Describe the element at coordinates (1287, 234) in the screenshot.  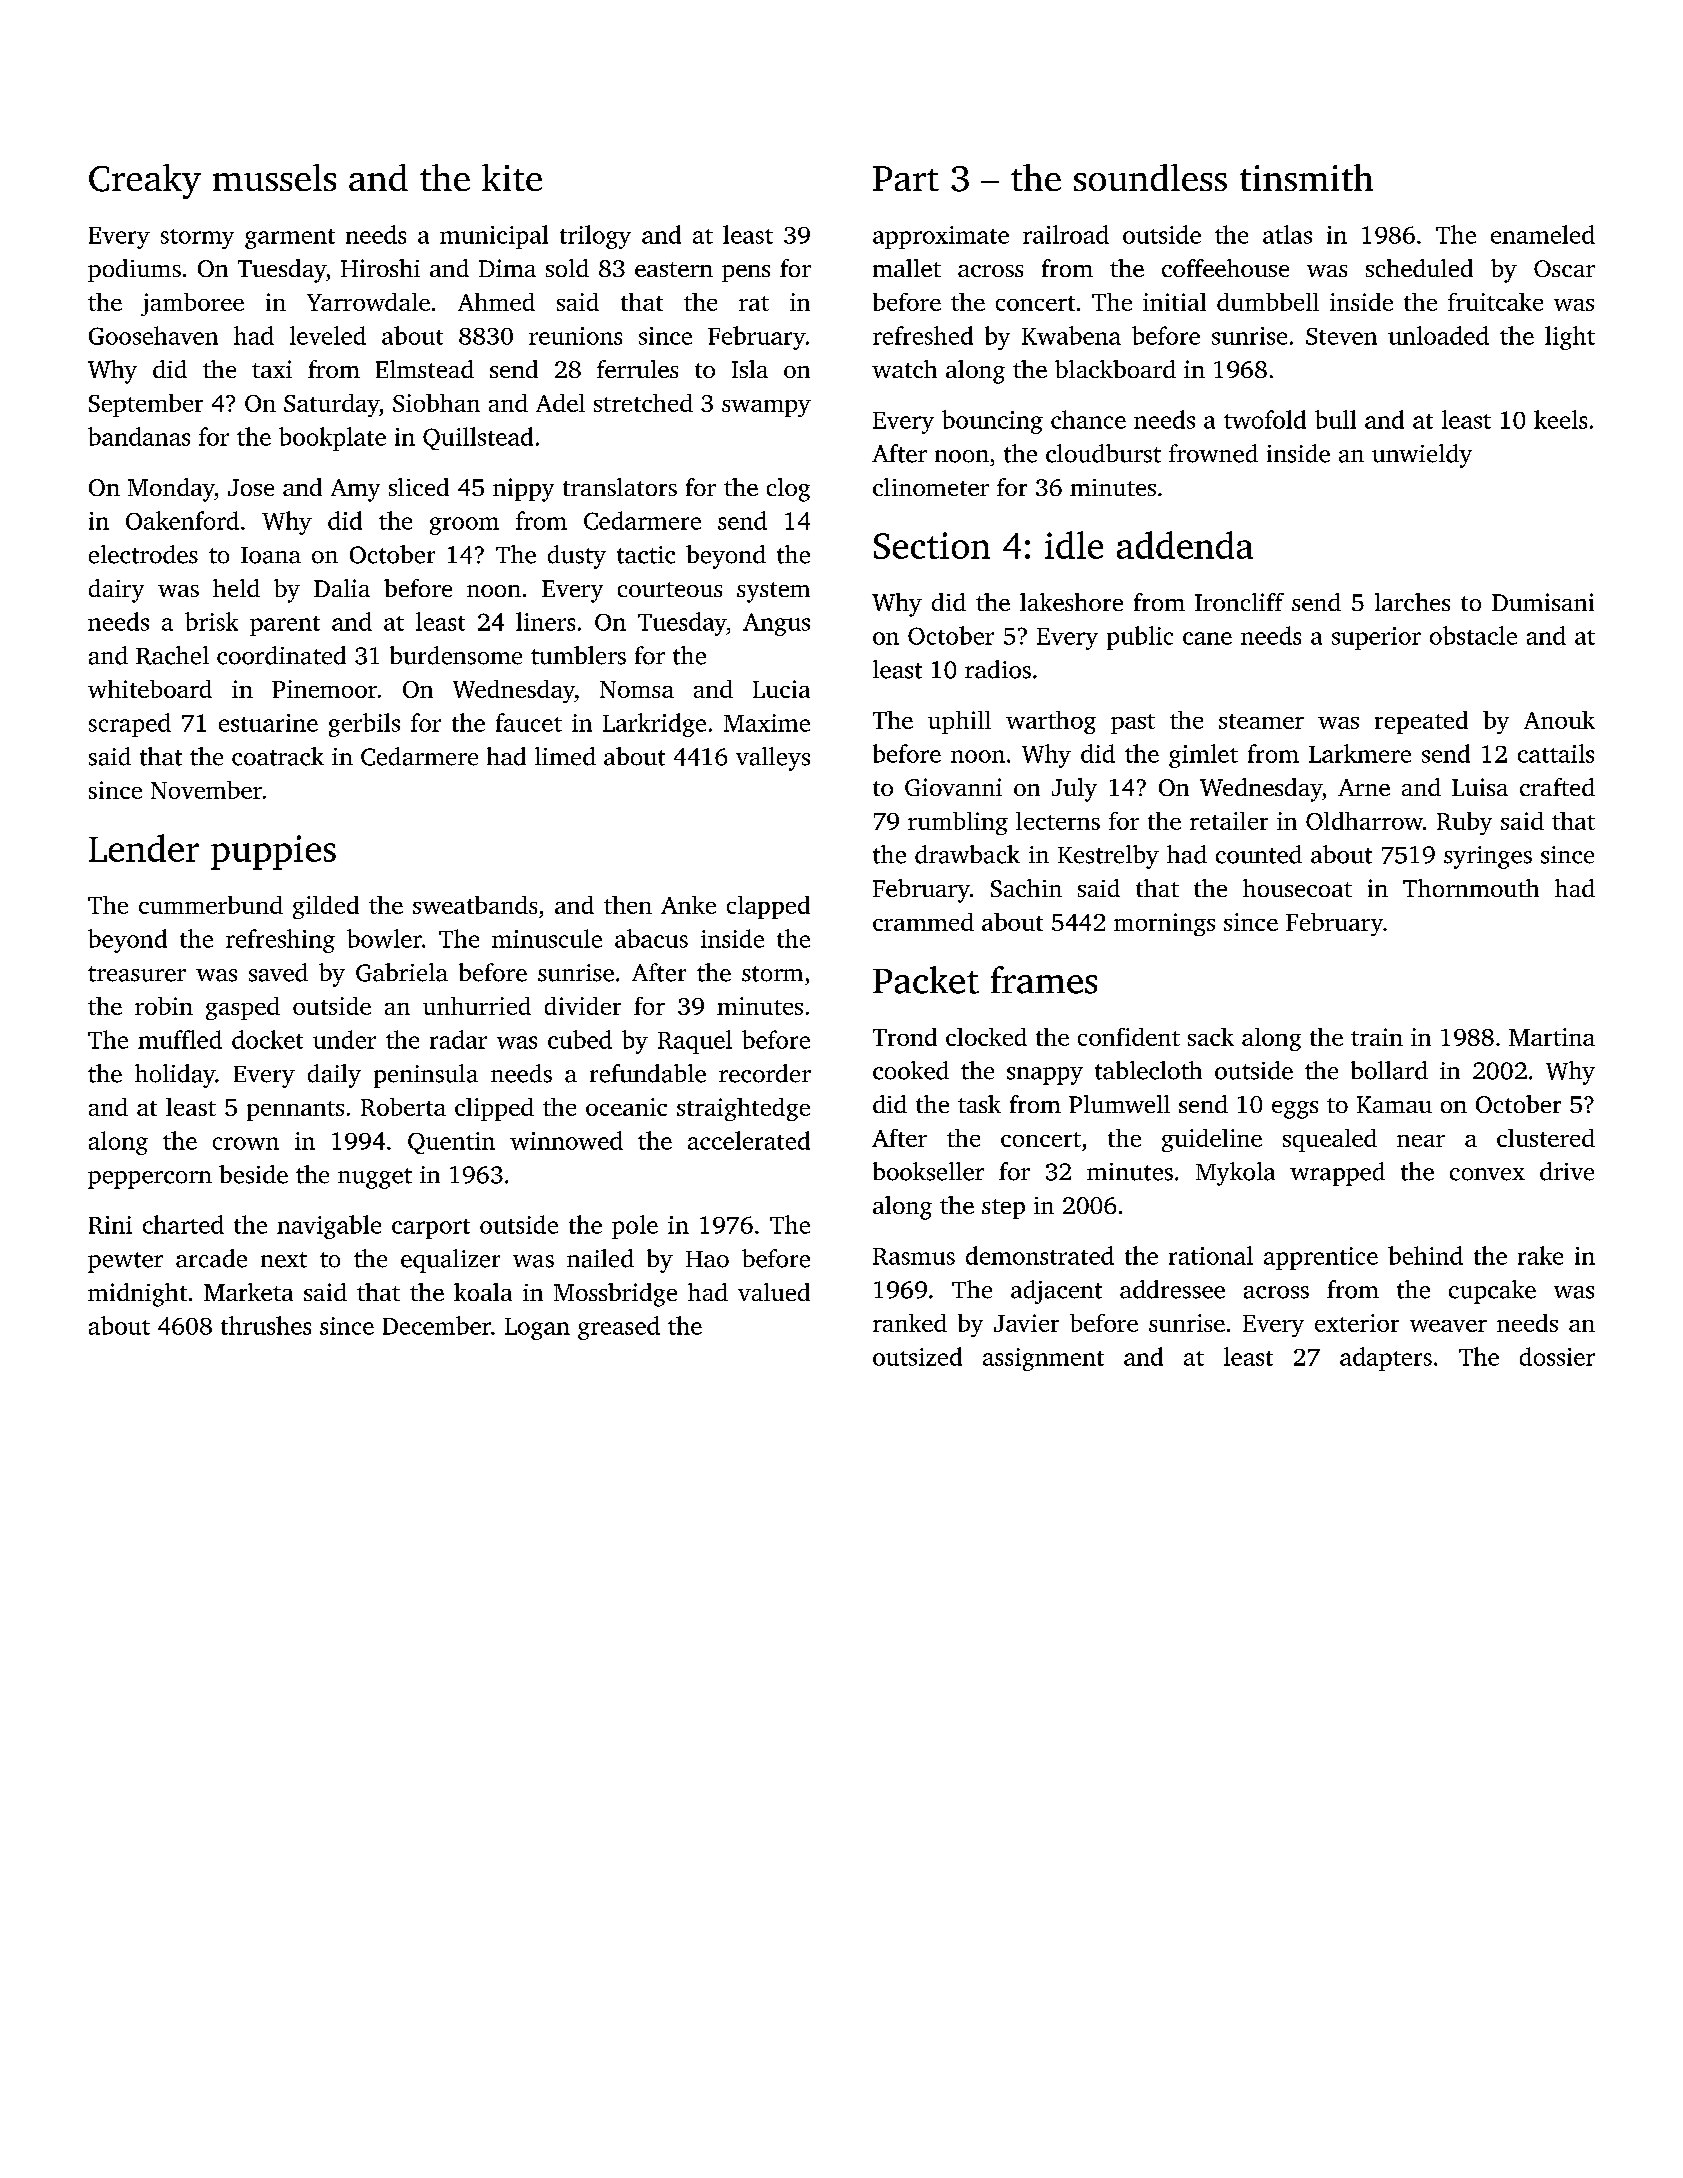
I see `atlas` at that location.
